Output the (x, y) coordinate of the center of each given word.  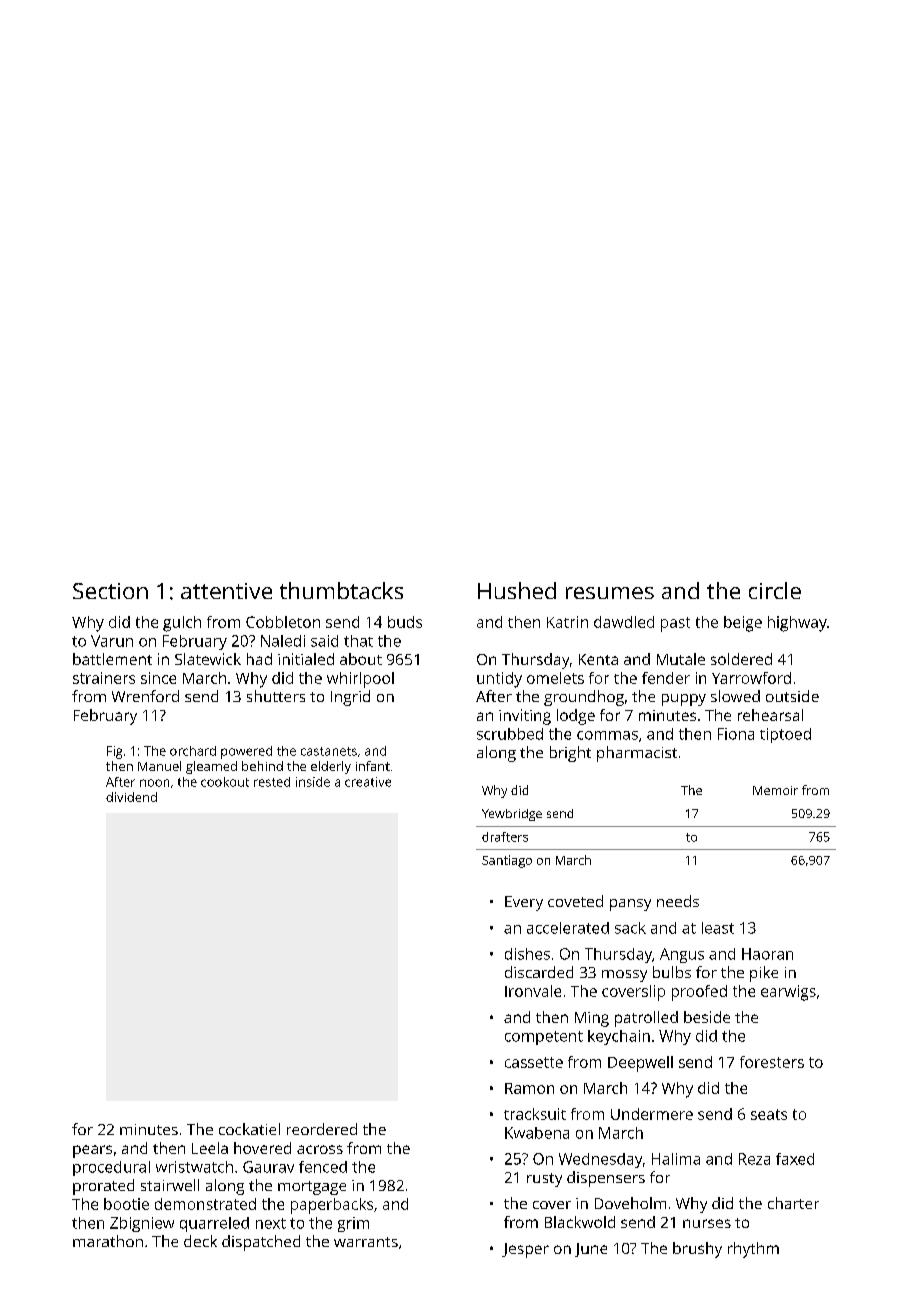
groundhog (584, 698)
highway (797, 624)
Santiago (507, 861)
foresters (772, 1062)
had (259, 659)
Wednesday (600, 1160)
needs (678, 901)
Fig (114, 752)
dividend (131, 797)
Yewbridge (512, 815)
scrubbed (510, 734)
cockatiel (249, 1129)
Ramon (529, 1088)
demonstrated (205, 1204)
